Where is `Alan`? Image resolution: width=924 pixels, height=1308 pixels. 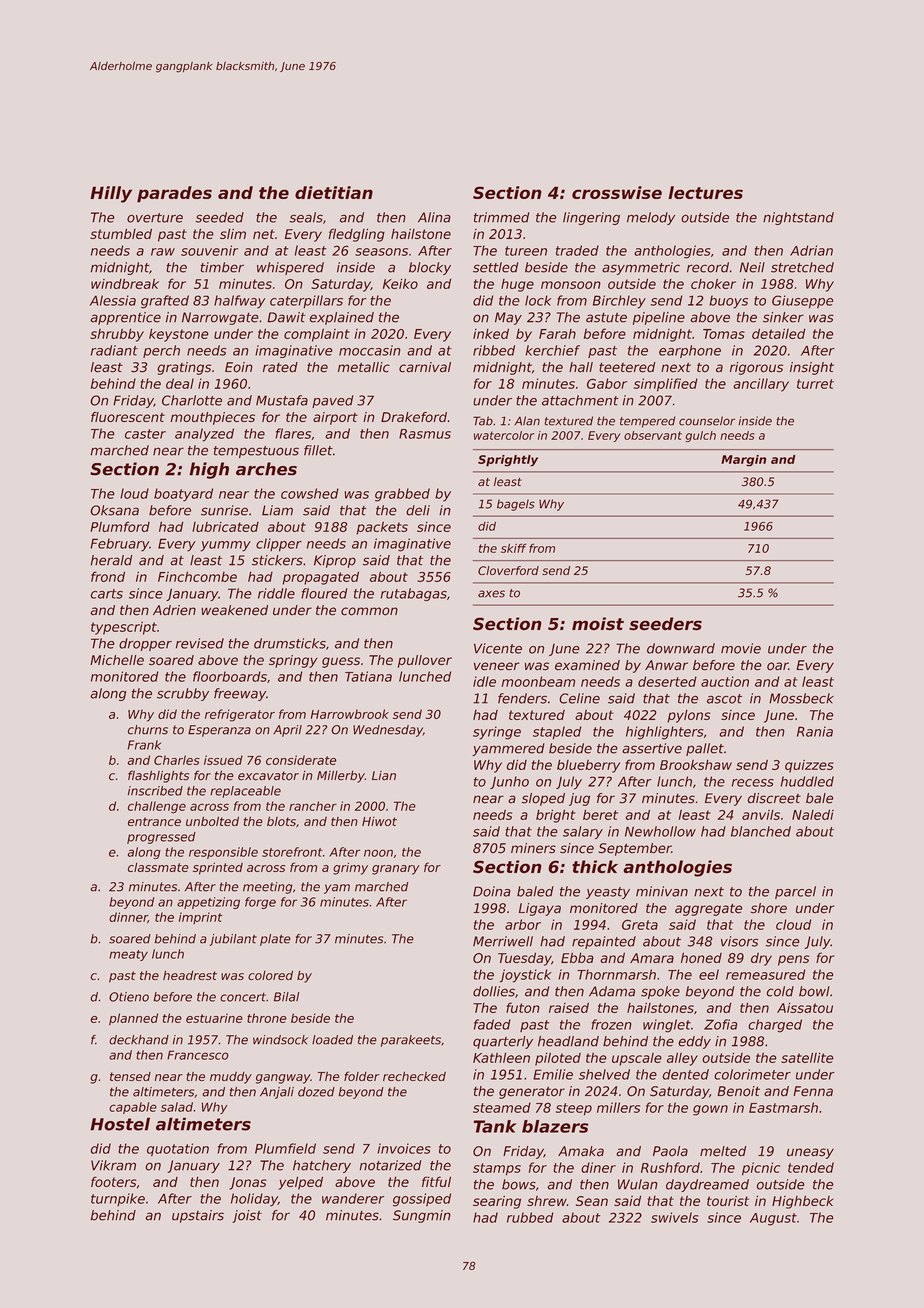
Alan is located at coordinates (527, 421).
